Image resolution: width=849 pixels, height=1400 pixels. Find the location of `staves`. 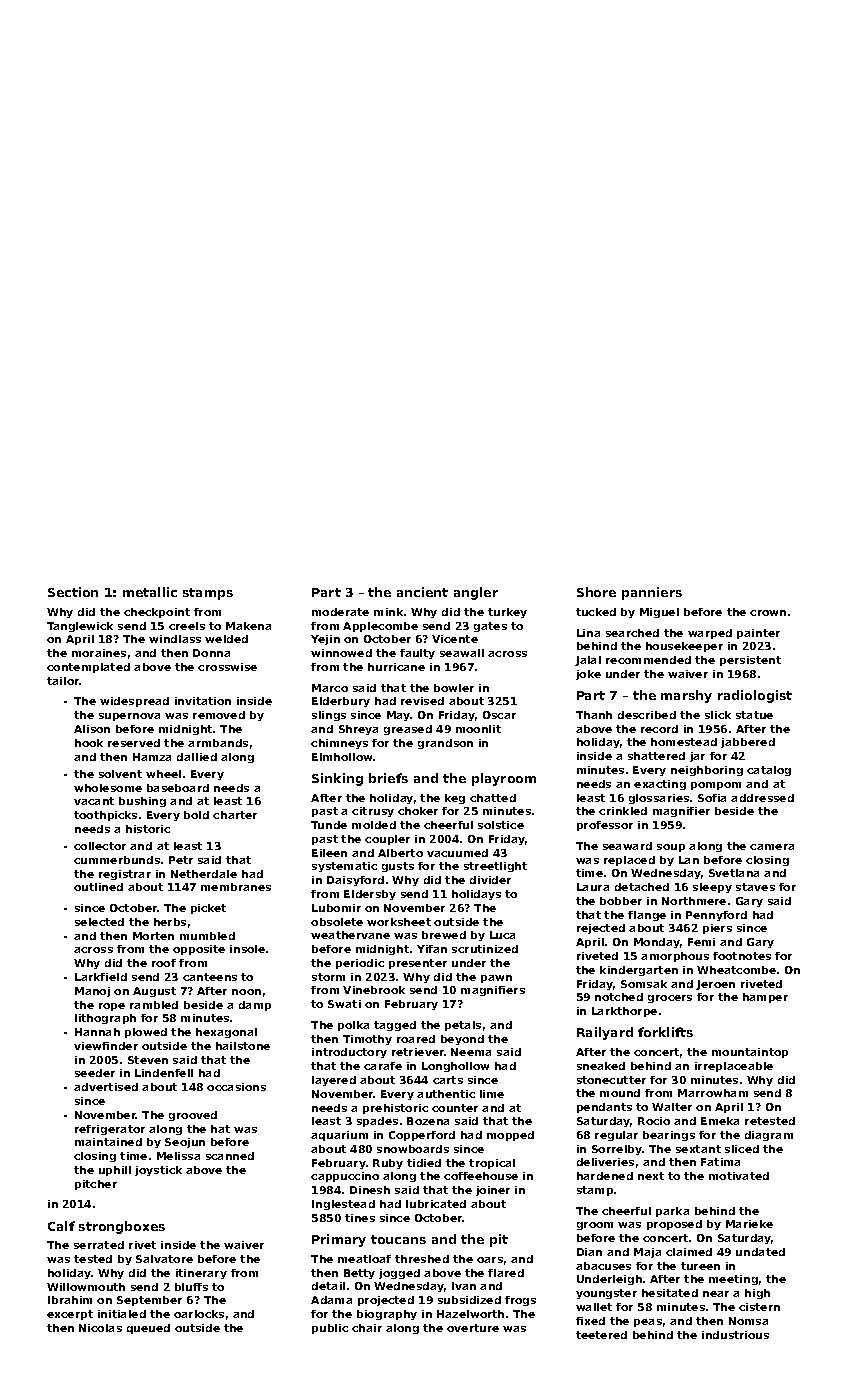

staves is located at coordinates (755, 887).
